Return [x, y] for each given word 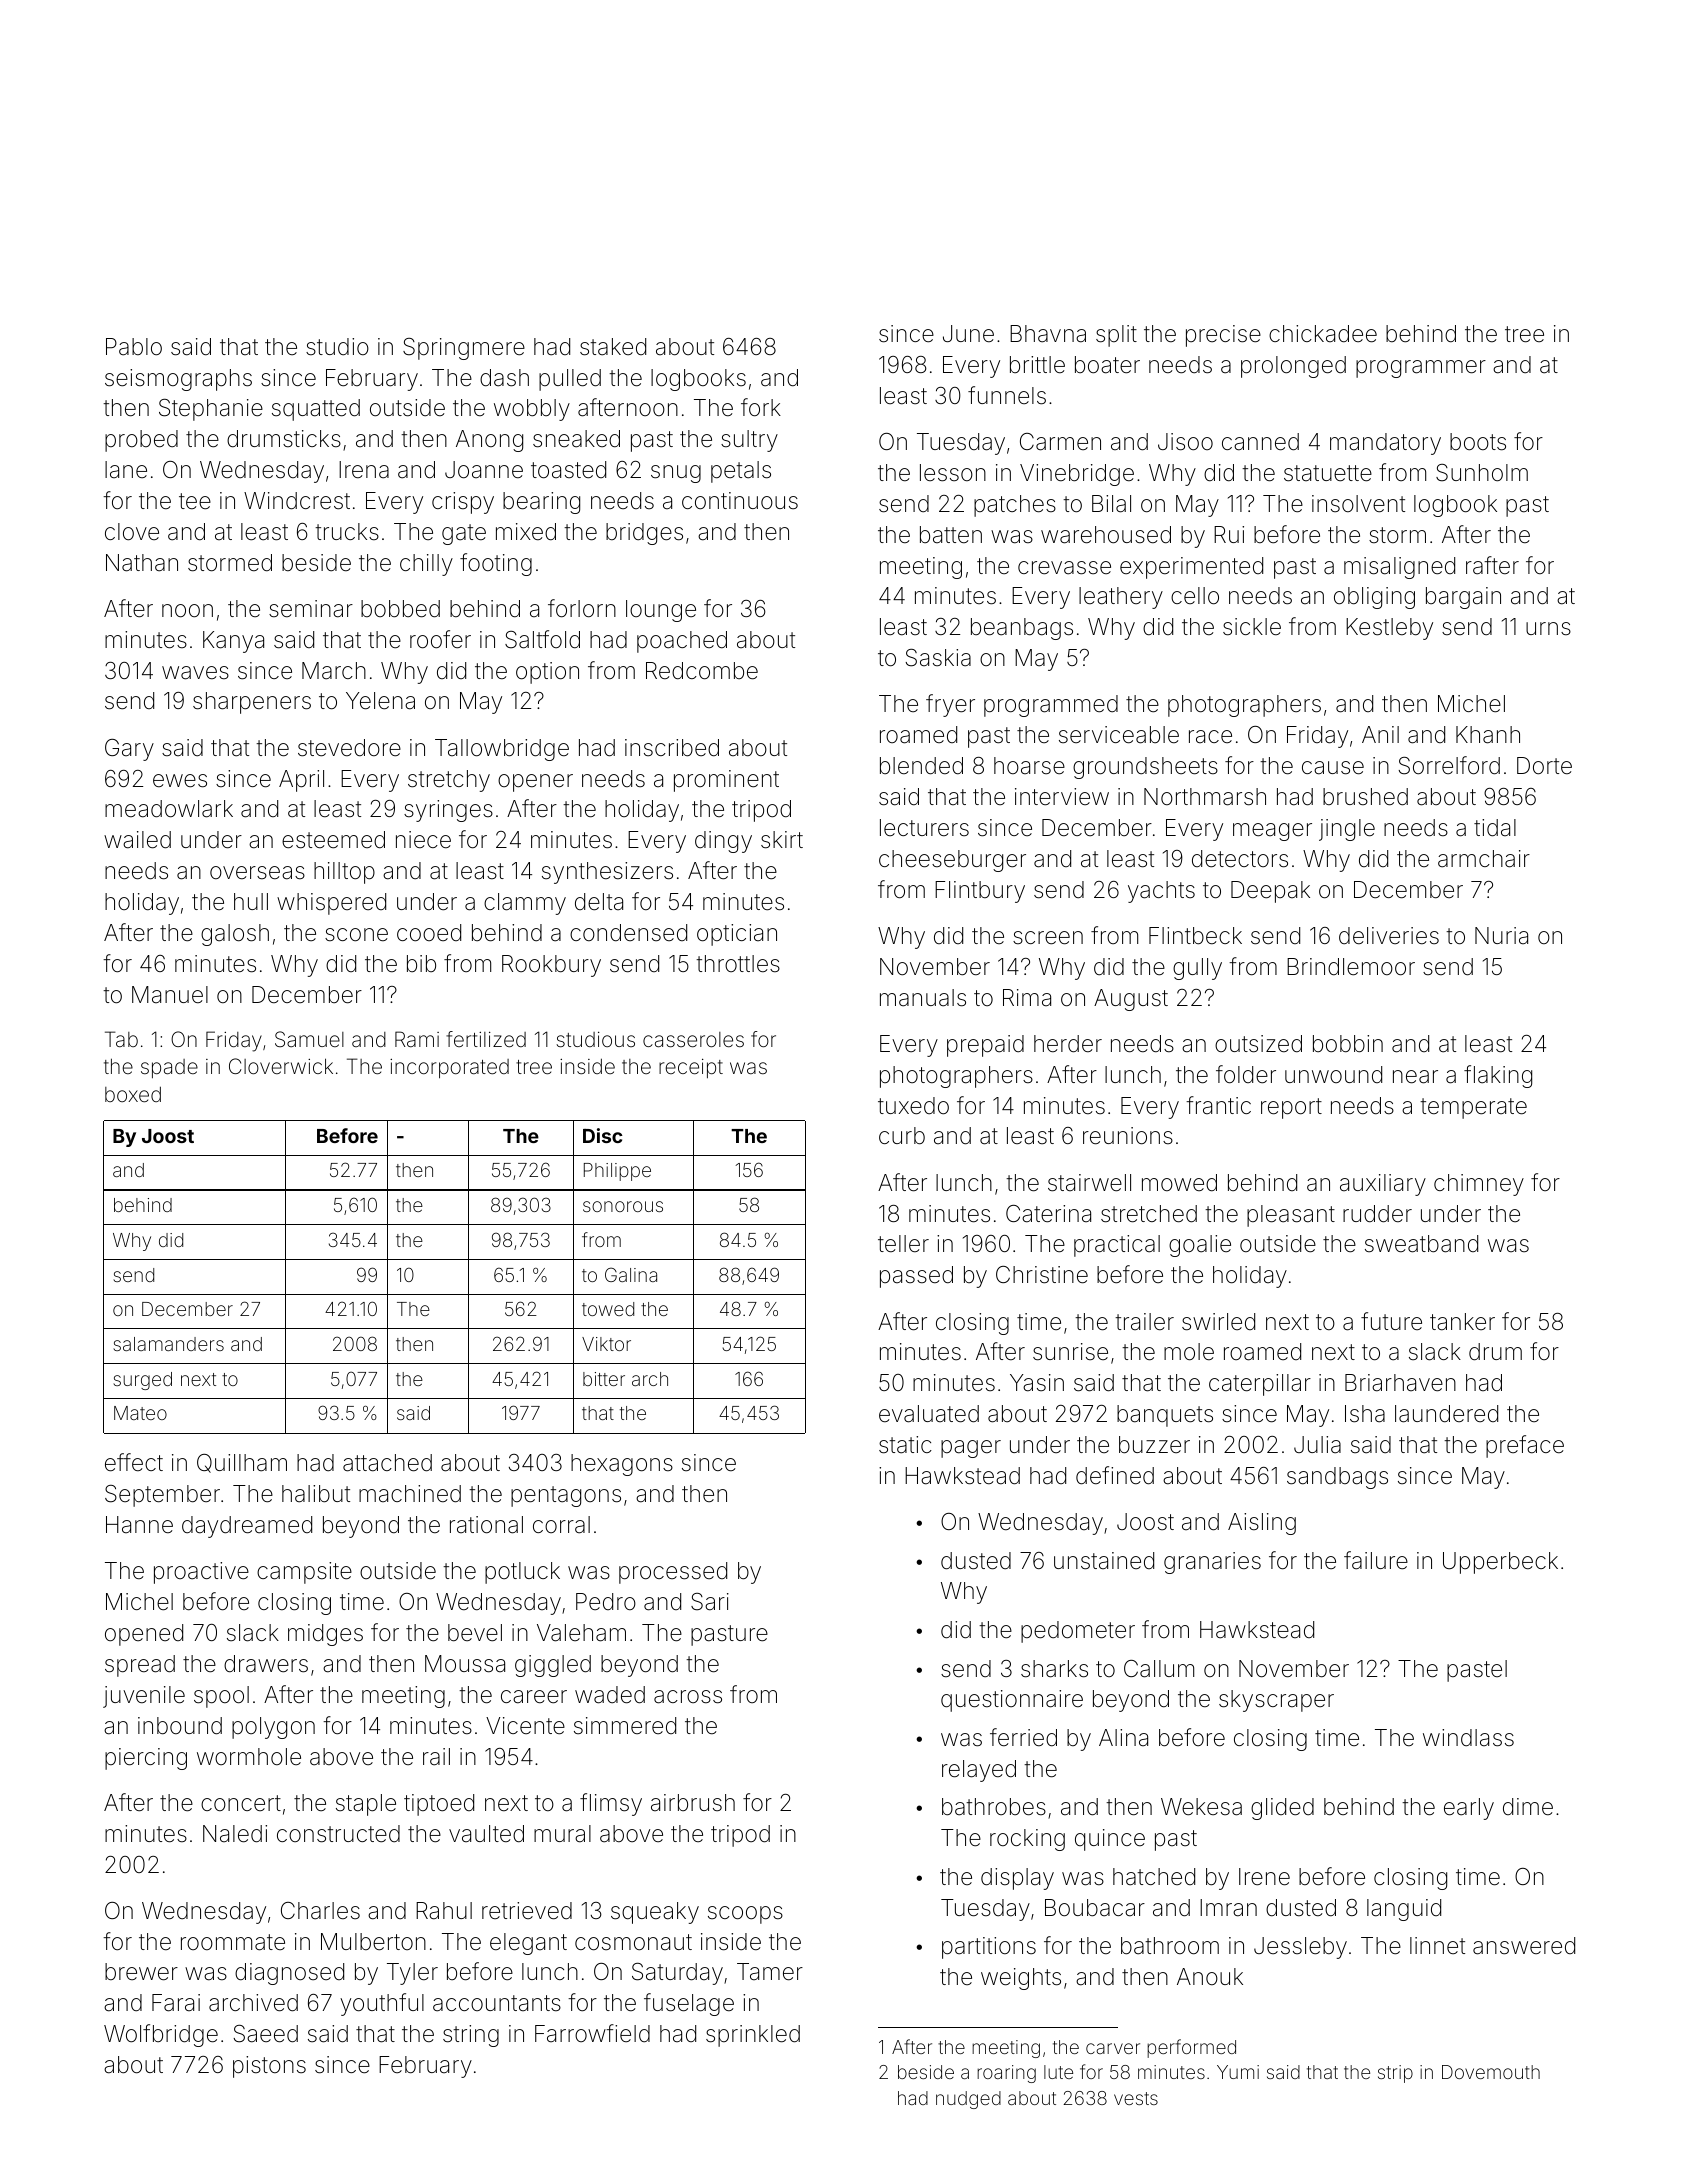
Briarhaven [1400, 1383]
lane [126, 469]
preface [1525, 1446]
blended [921, 766]
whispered [331, 904]
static [905, 1445]
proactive [201, 1573]
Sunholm [1482, 473]
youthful [382, 2004]
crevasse [1064, 568]
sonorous [623, 1206]
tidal [1495, 828]
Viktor [606, 1344]
